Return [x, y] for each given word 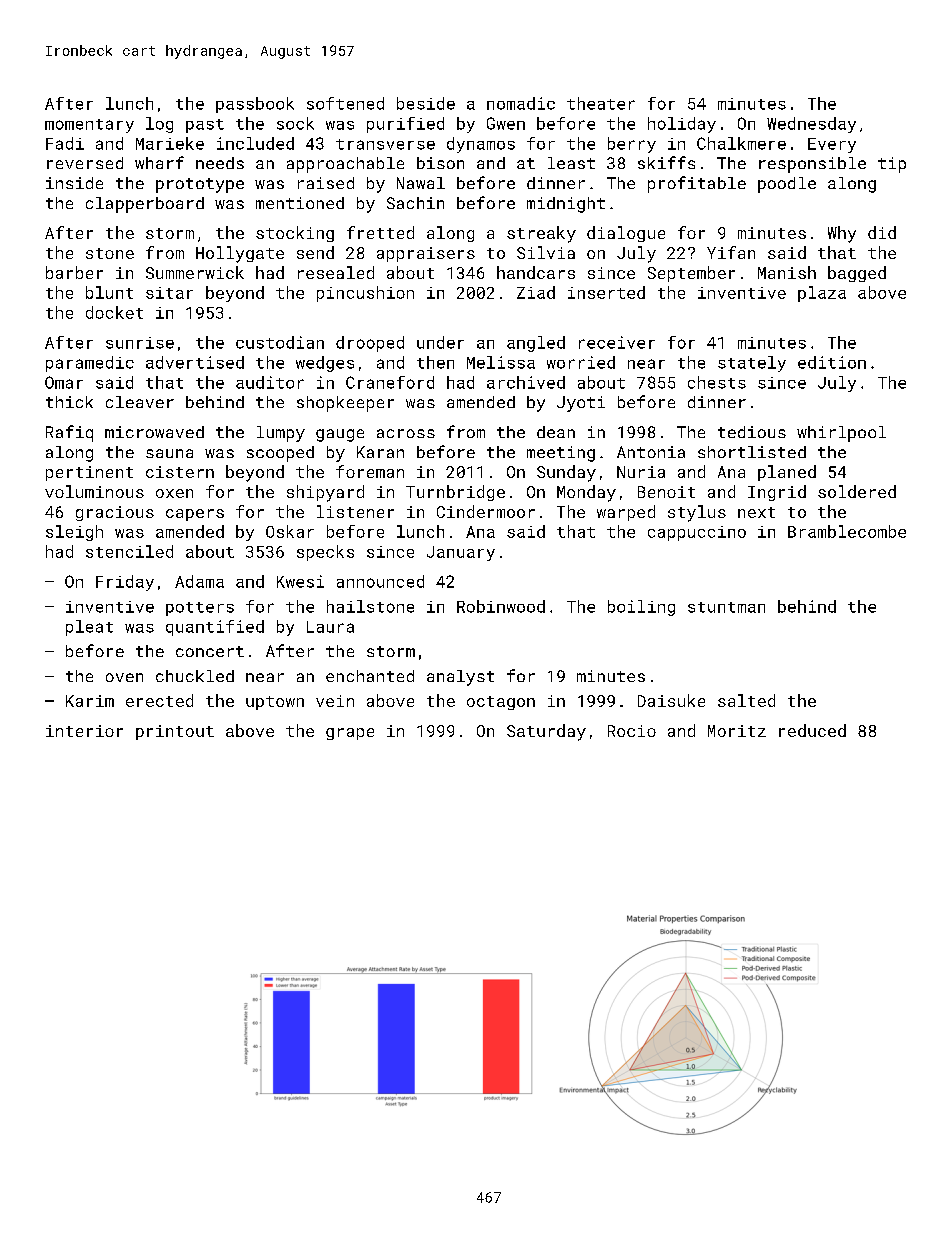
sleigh [74, 533]
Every [832, 145]
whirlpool [841, 434]
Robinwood [501, 606]
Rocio [632, 731]
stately [752, 364]
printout [175, 732]
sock [295, 123]
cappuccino [697, 533]
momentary [89, 126]
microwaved [154, 432]
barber [74, 272]
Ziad [536, 292]
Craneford [390, 382]
